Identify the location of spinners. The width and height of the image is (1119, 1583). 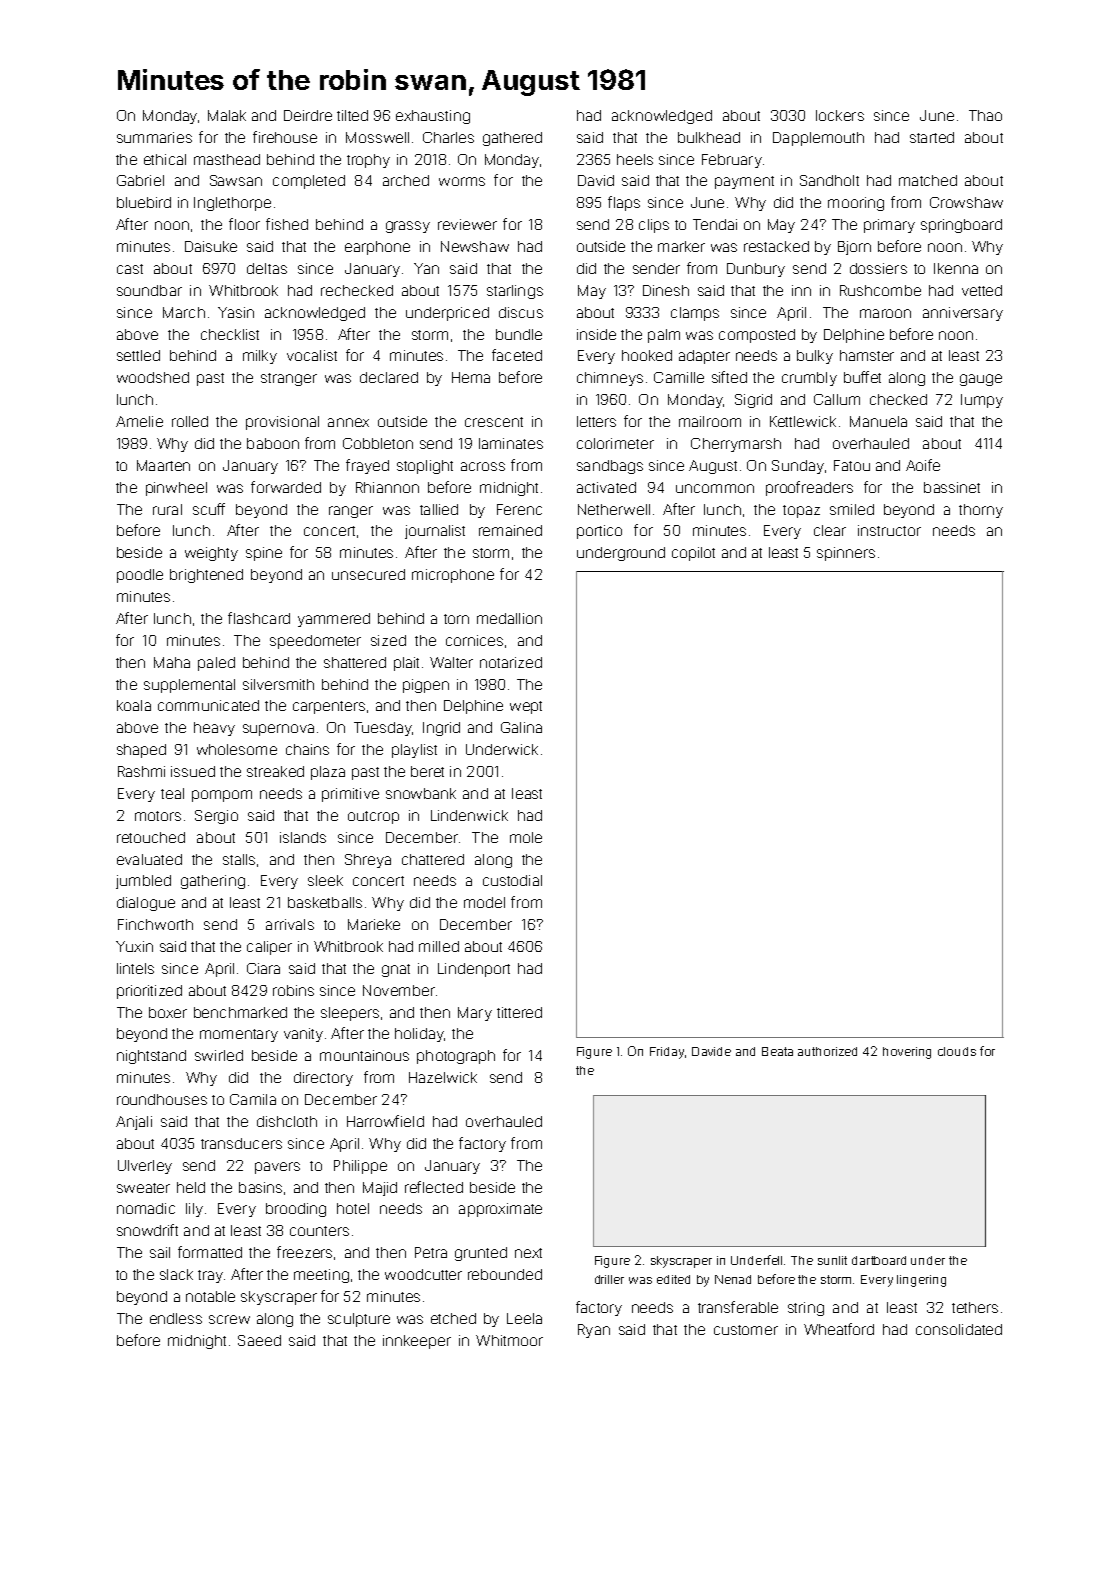
(846, 554).
